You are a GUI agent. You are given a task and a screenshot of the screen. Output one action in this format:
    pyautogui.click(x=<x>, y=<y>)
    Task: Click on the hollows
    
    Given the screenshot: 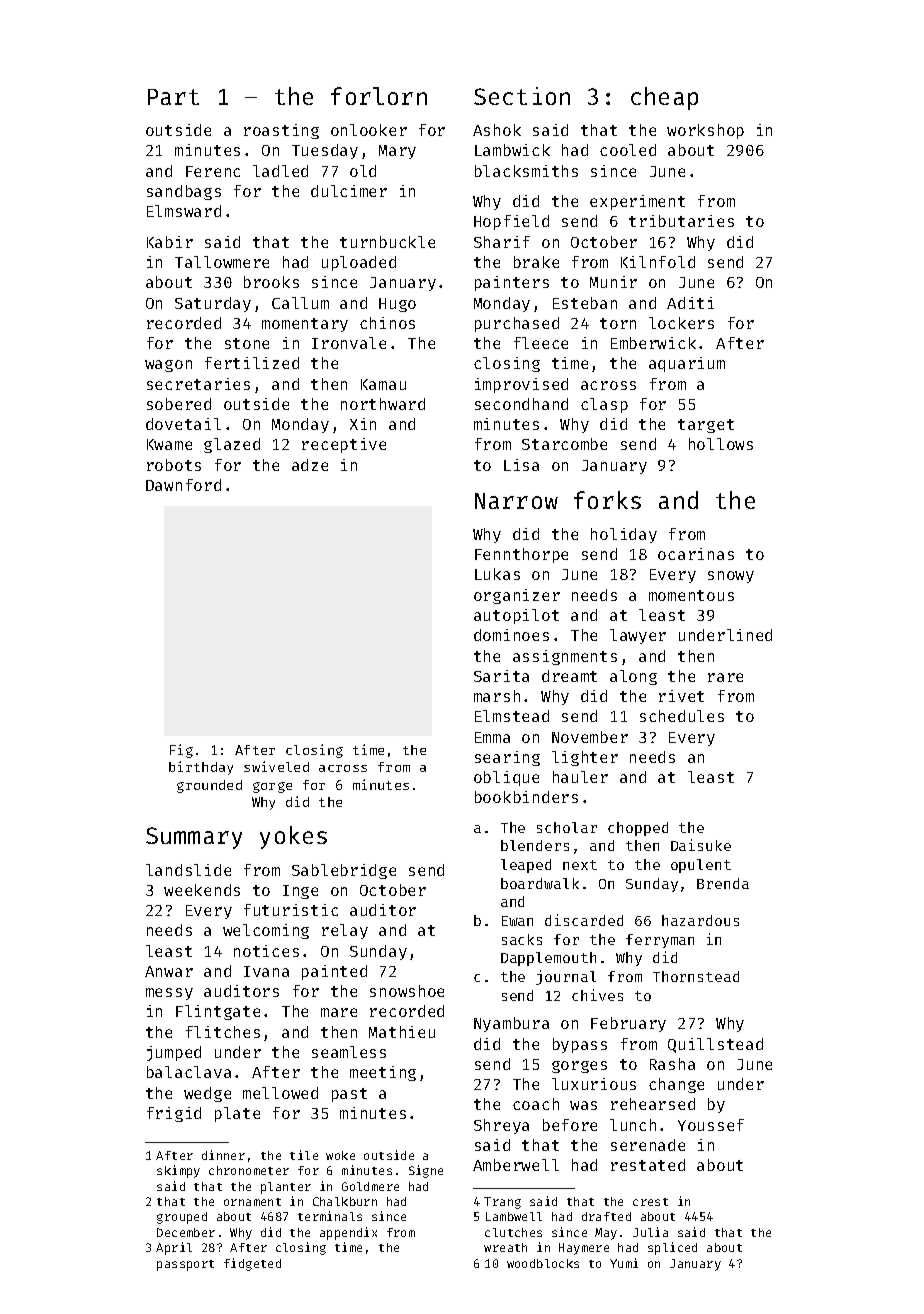 What is the action you would take?
    pyautogui.click(x=721, y=444)
